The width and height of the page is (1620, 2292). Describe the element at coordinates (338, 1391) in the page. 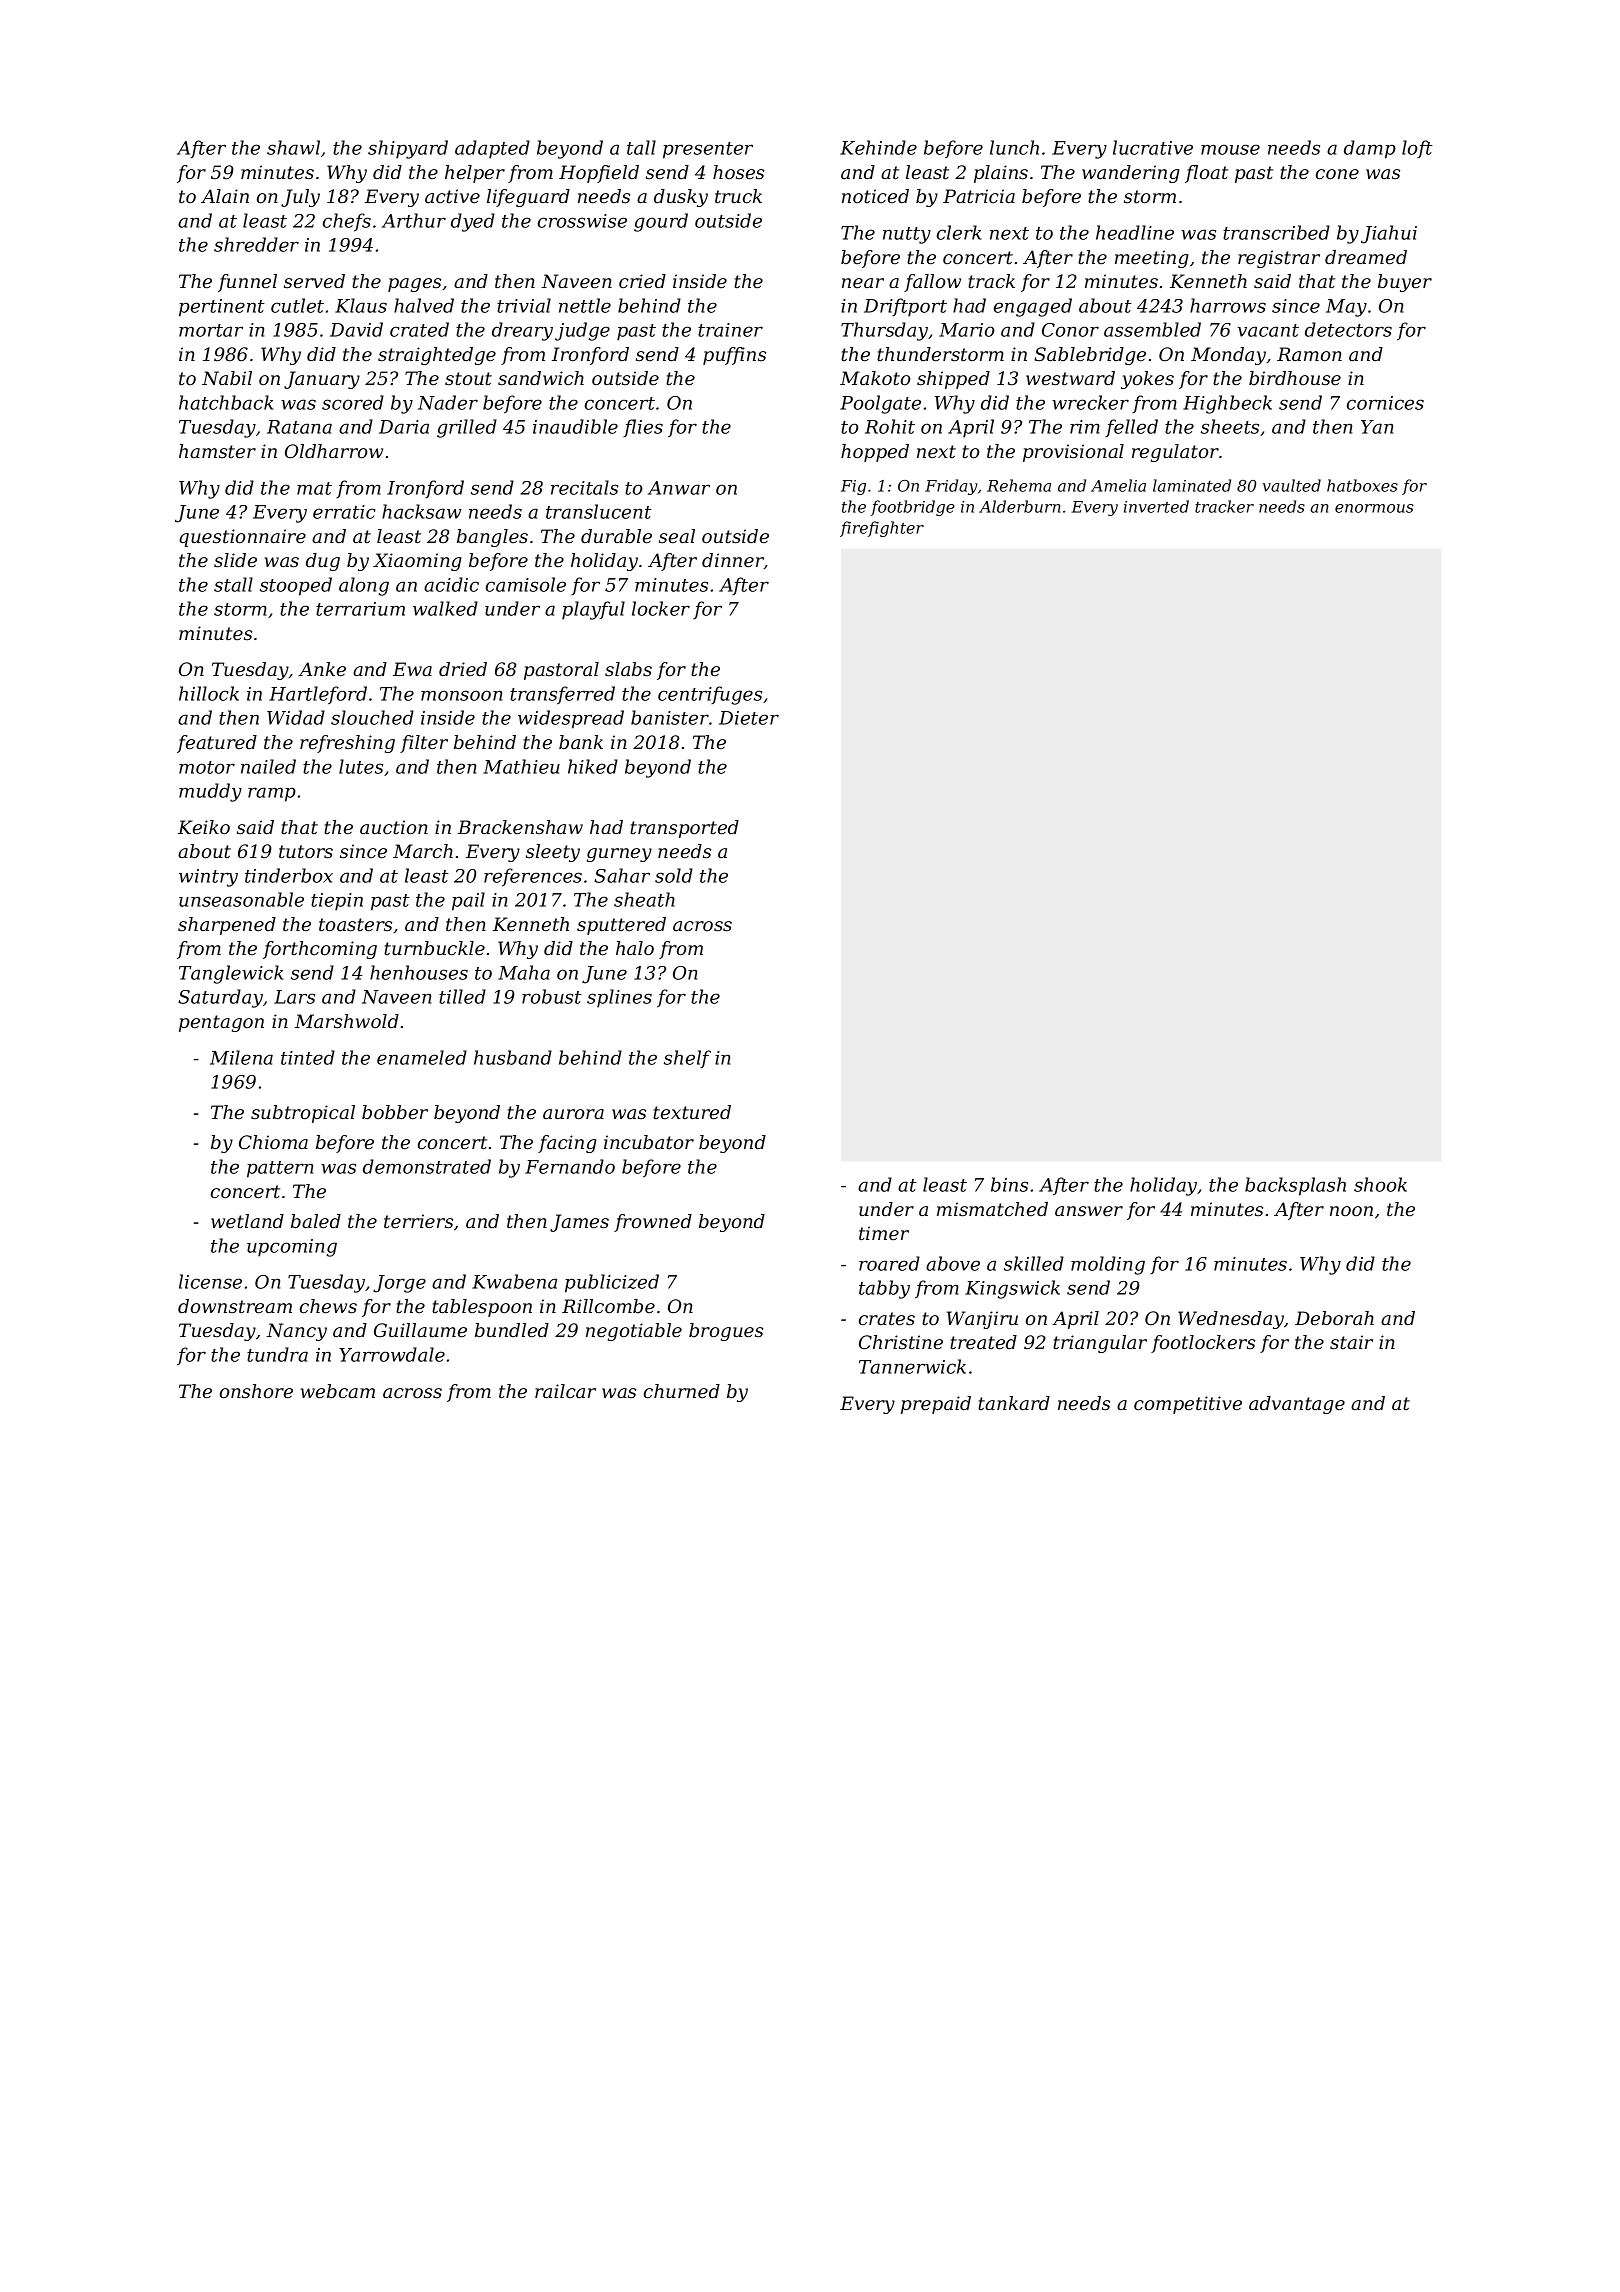

I see `webcam` at that location.
